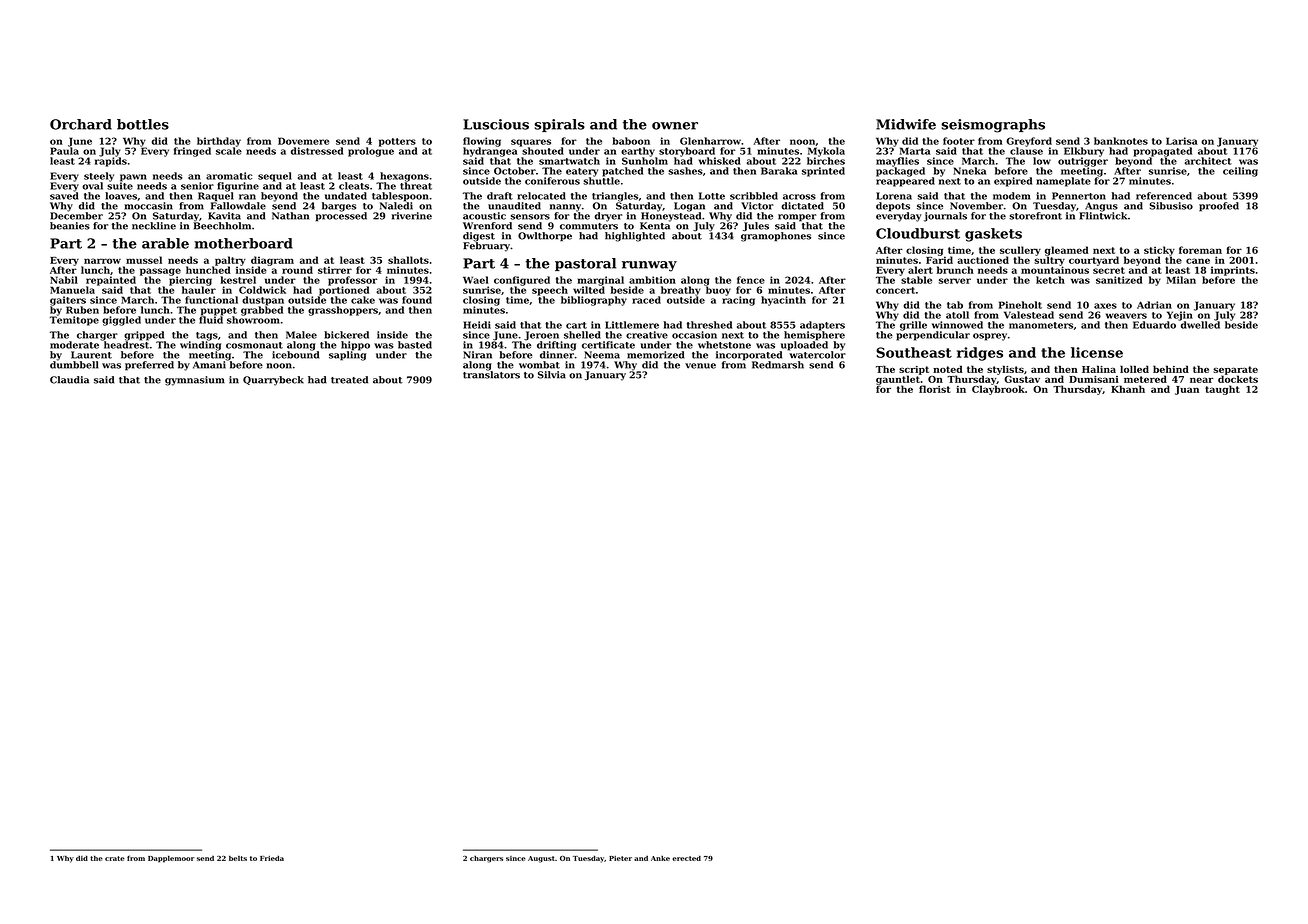 The image size is (1308, 924). What do you see at coordinates (1182, 141) in the document?
I see `Larisa` at bounding box center [1182, 141].
